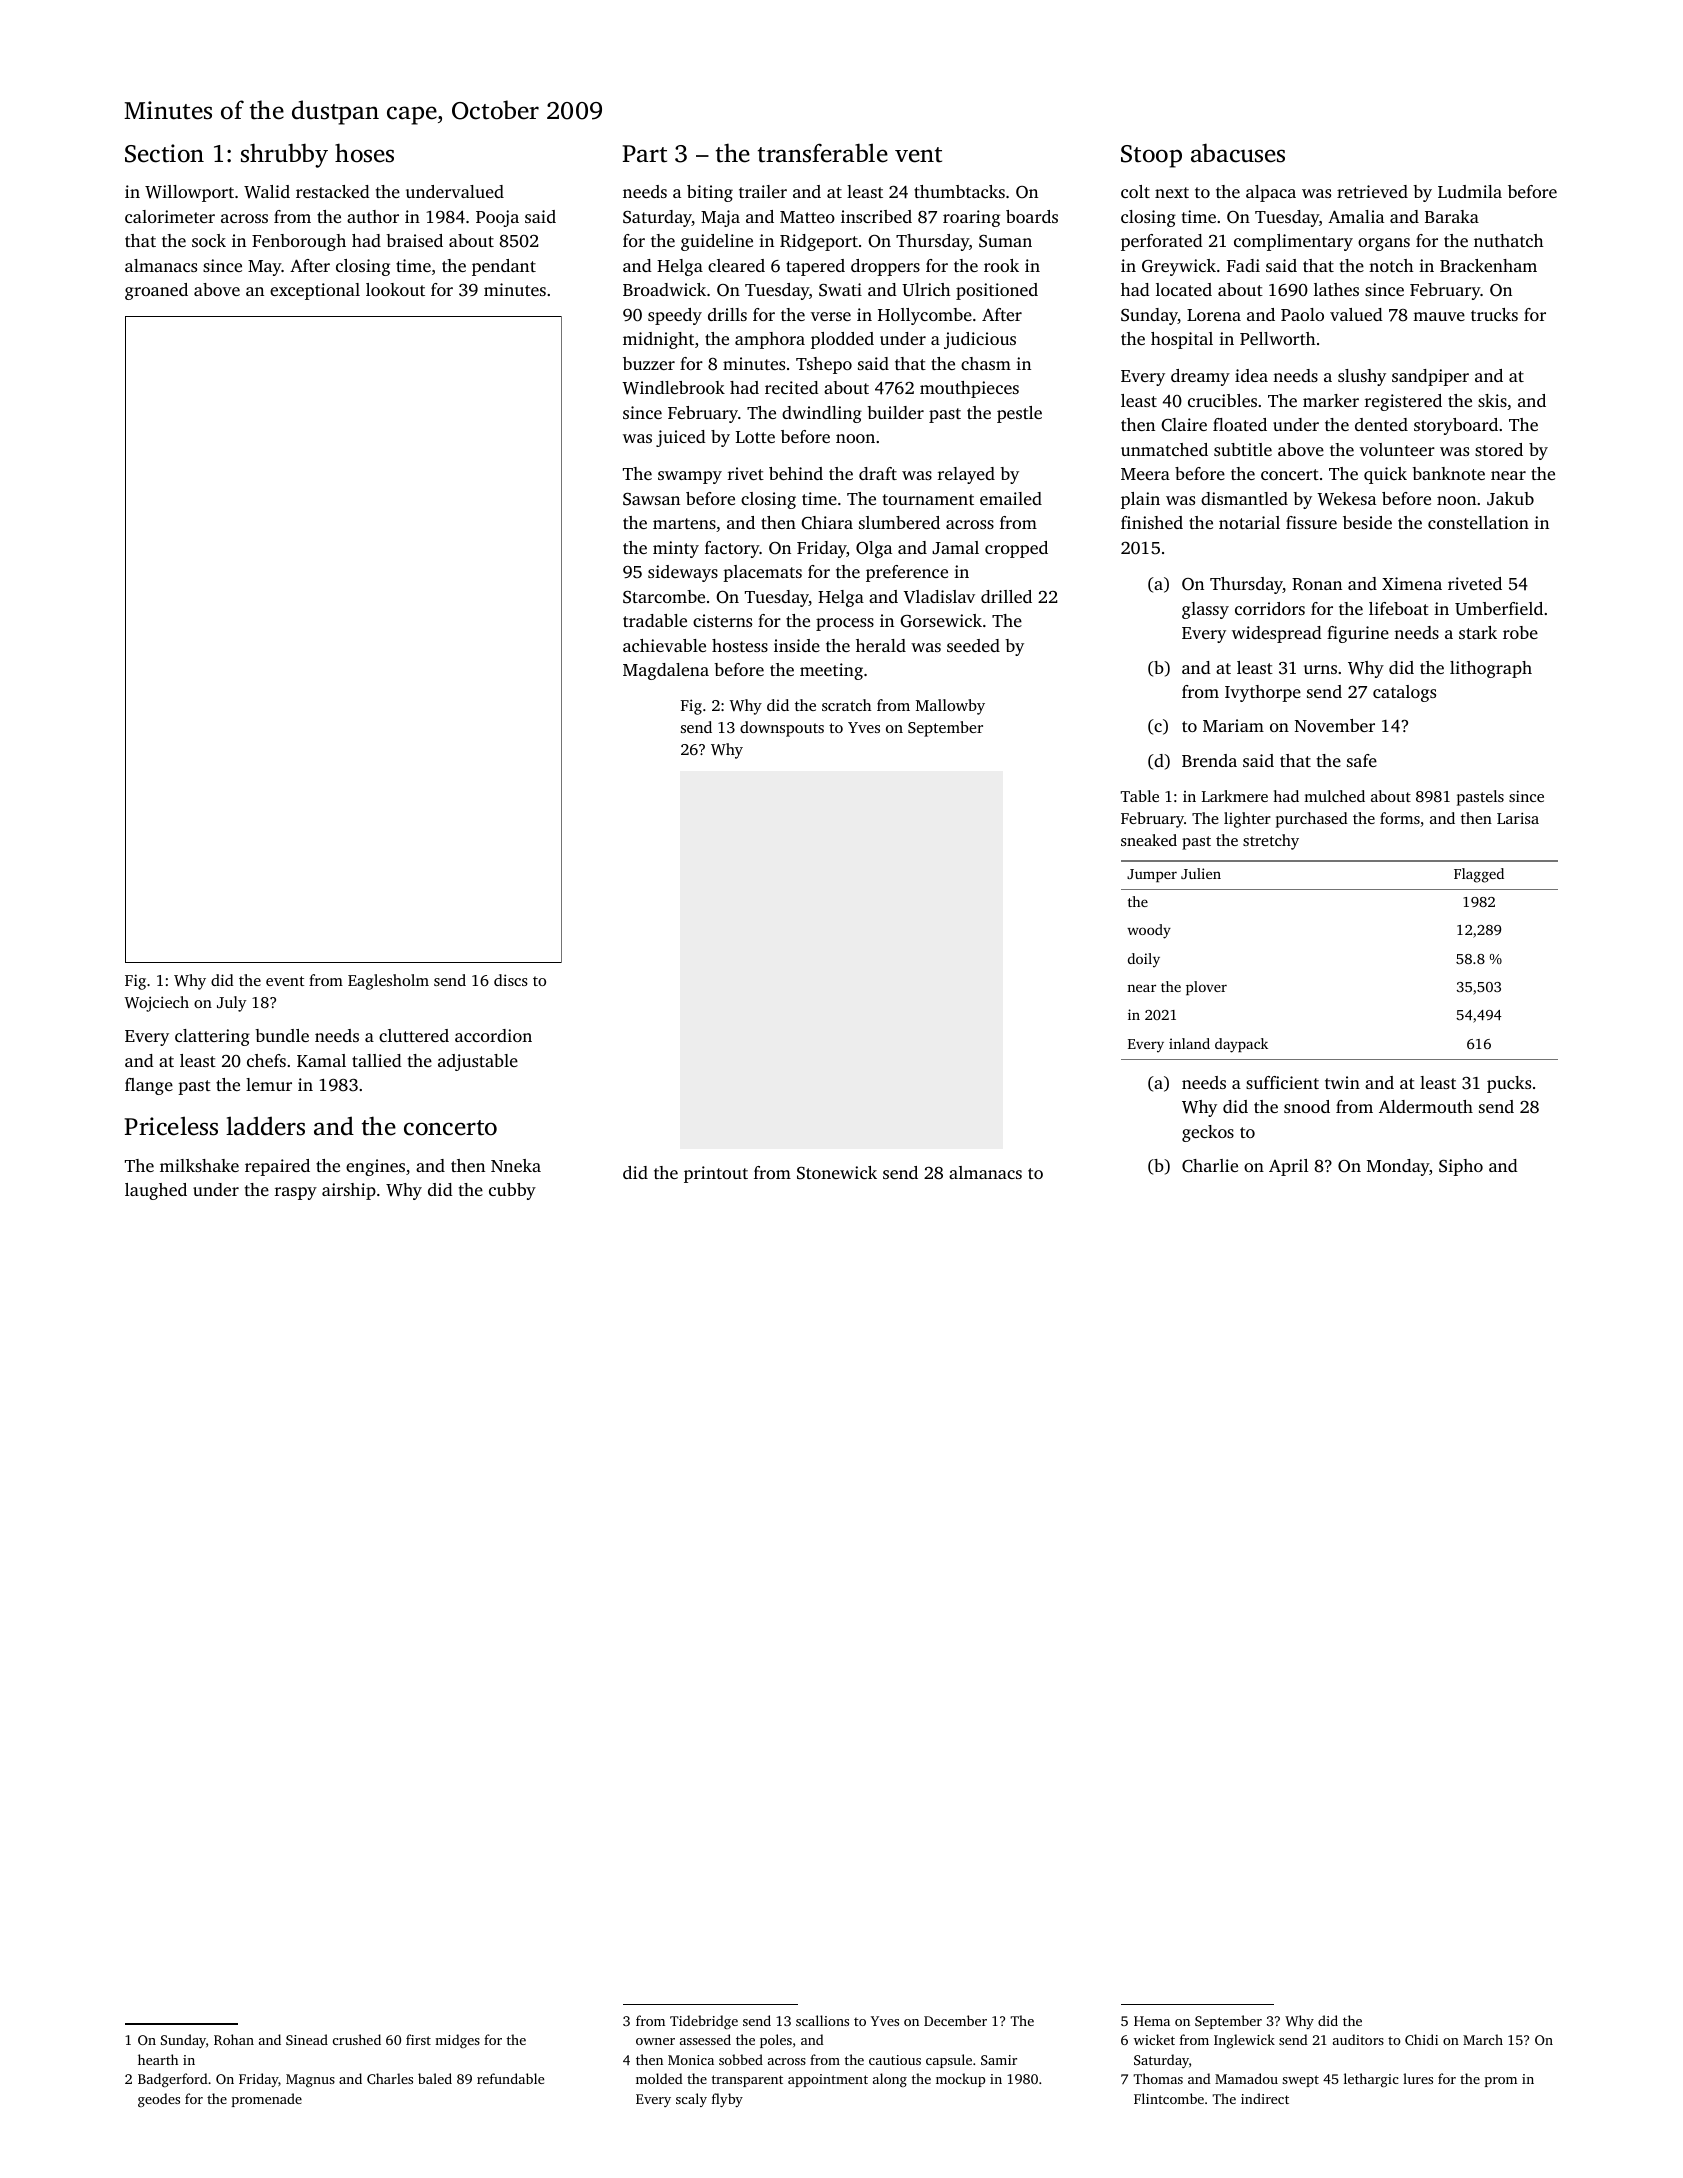  I want to click on cleared, so click(736, 265).
